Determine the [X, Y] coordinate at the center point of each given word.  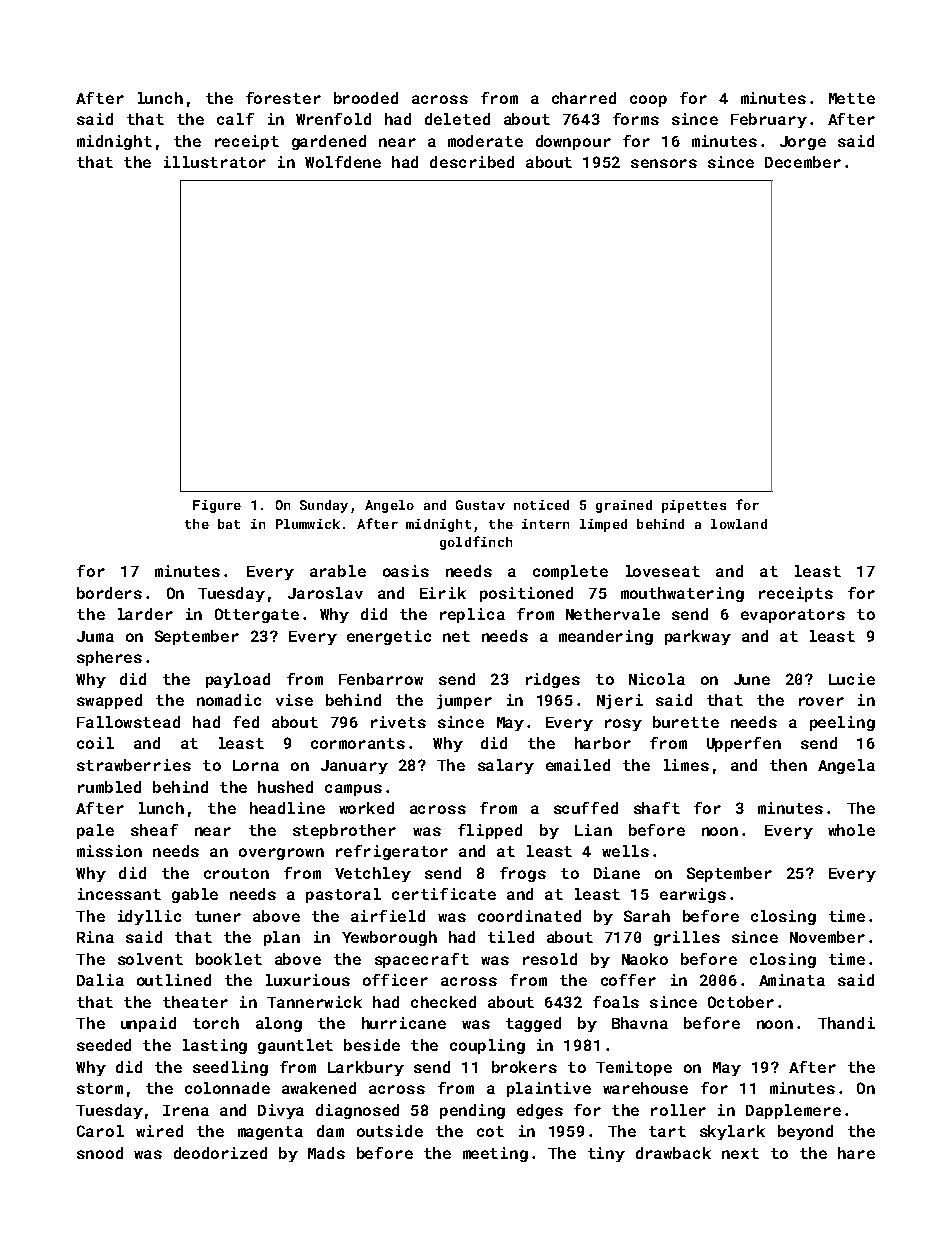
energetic [389, 637]
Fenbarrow [381, 679]
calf [235, 119]
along [279, 1024]
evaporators [793, 616]
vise [294, 700]
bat [229, 524]
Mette [852, 98]
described [472, 162]
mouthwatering [682, 594]
